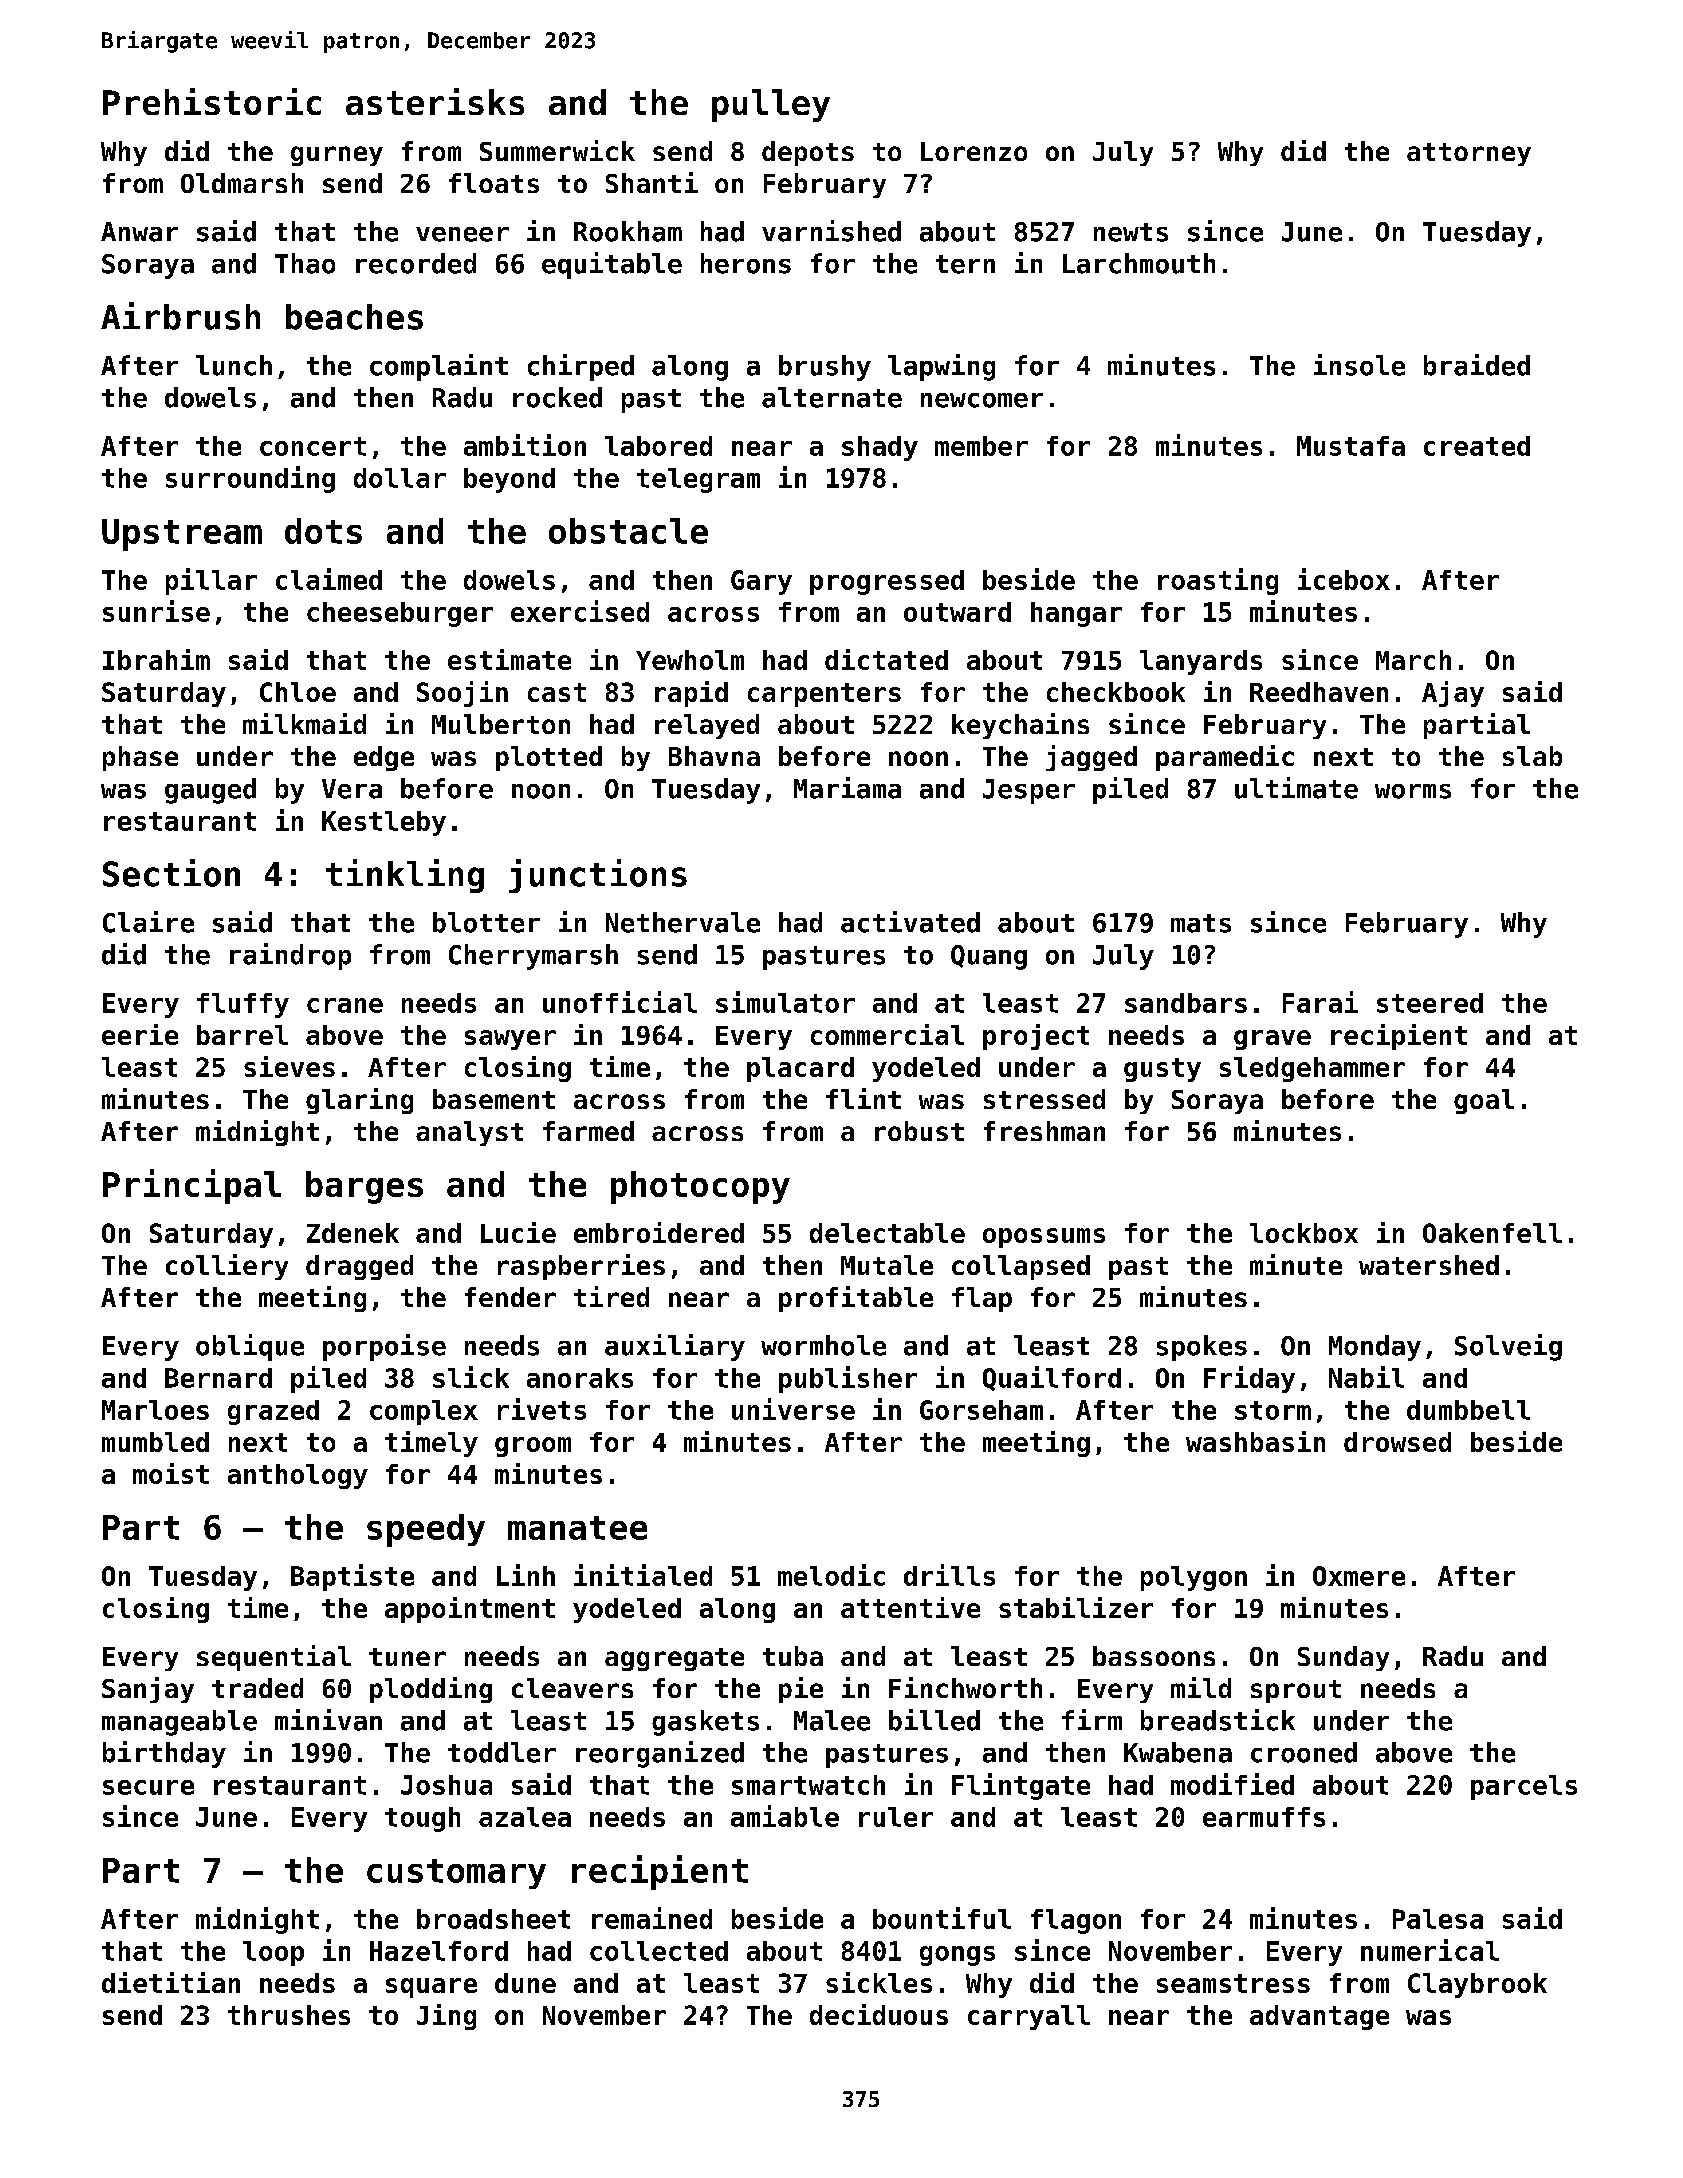  What do you see at coordinates (1351, 446) in the image?
I see `Mustafa` at bounding box center [1351, 446].
